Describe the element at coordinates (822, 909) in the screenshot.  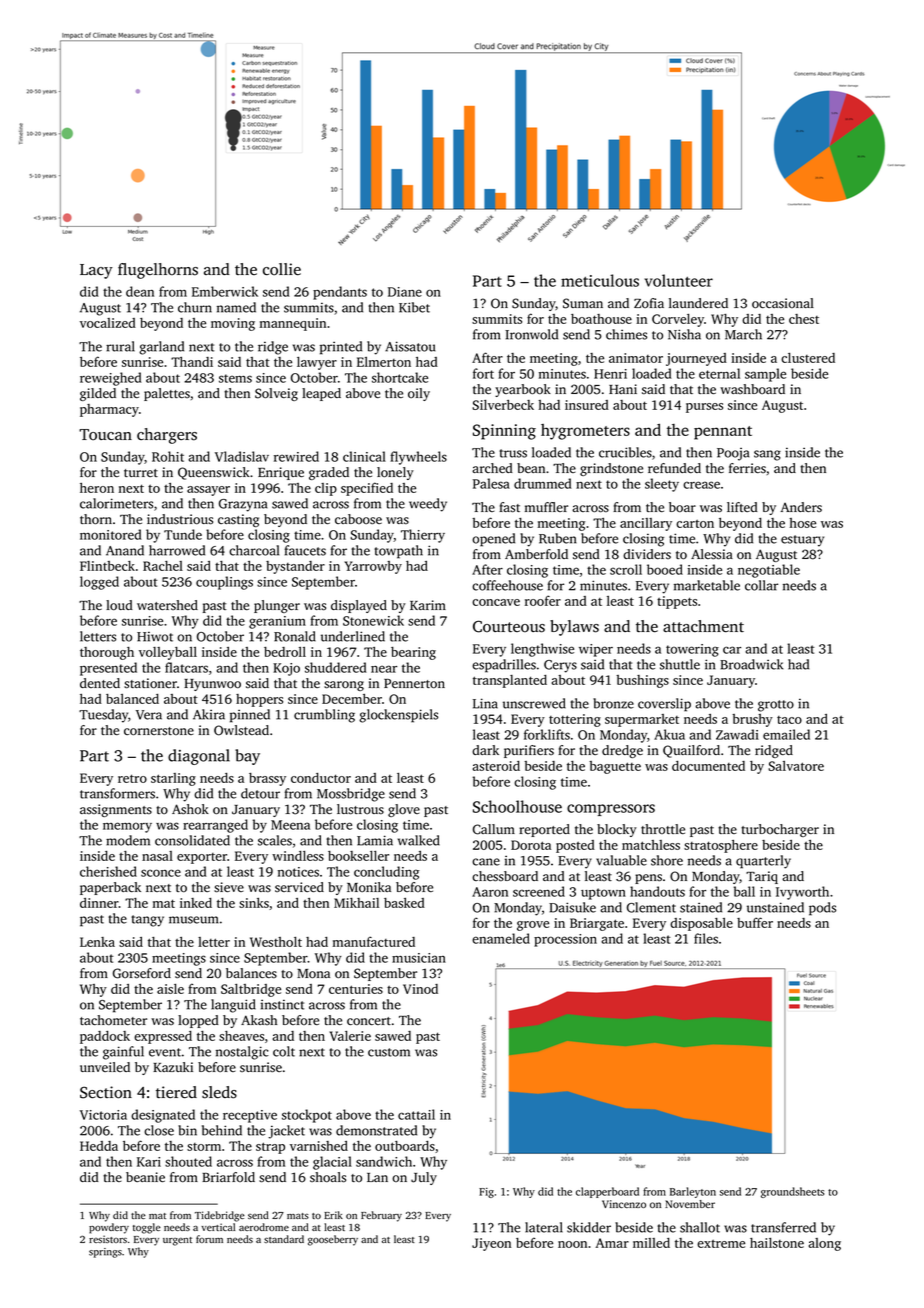
I see `pods` at that location.
